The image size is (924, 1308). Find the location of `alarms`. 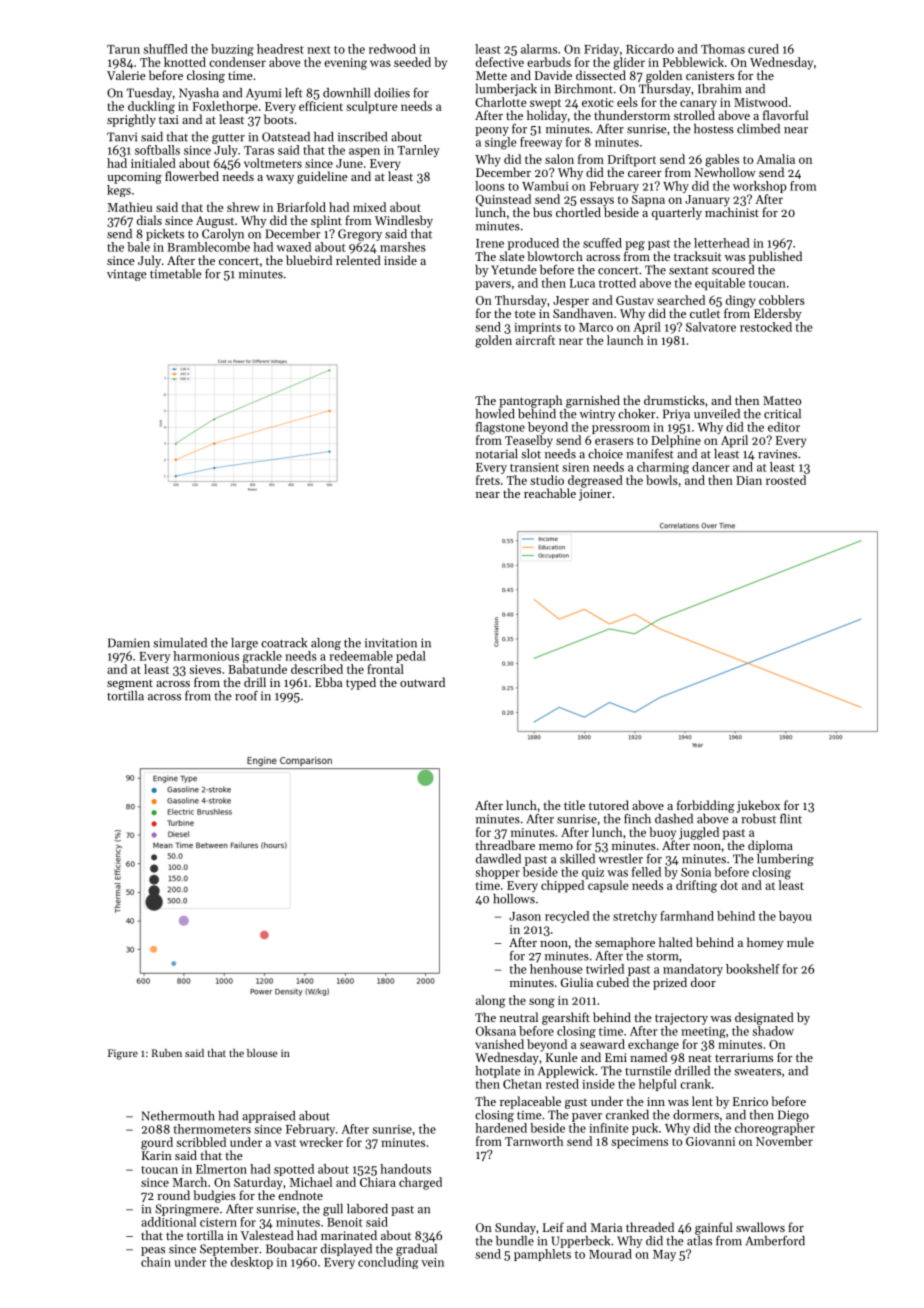

alarms is located at coordinates (539, 49).
